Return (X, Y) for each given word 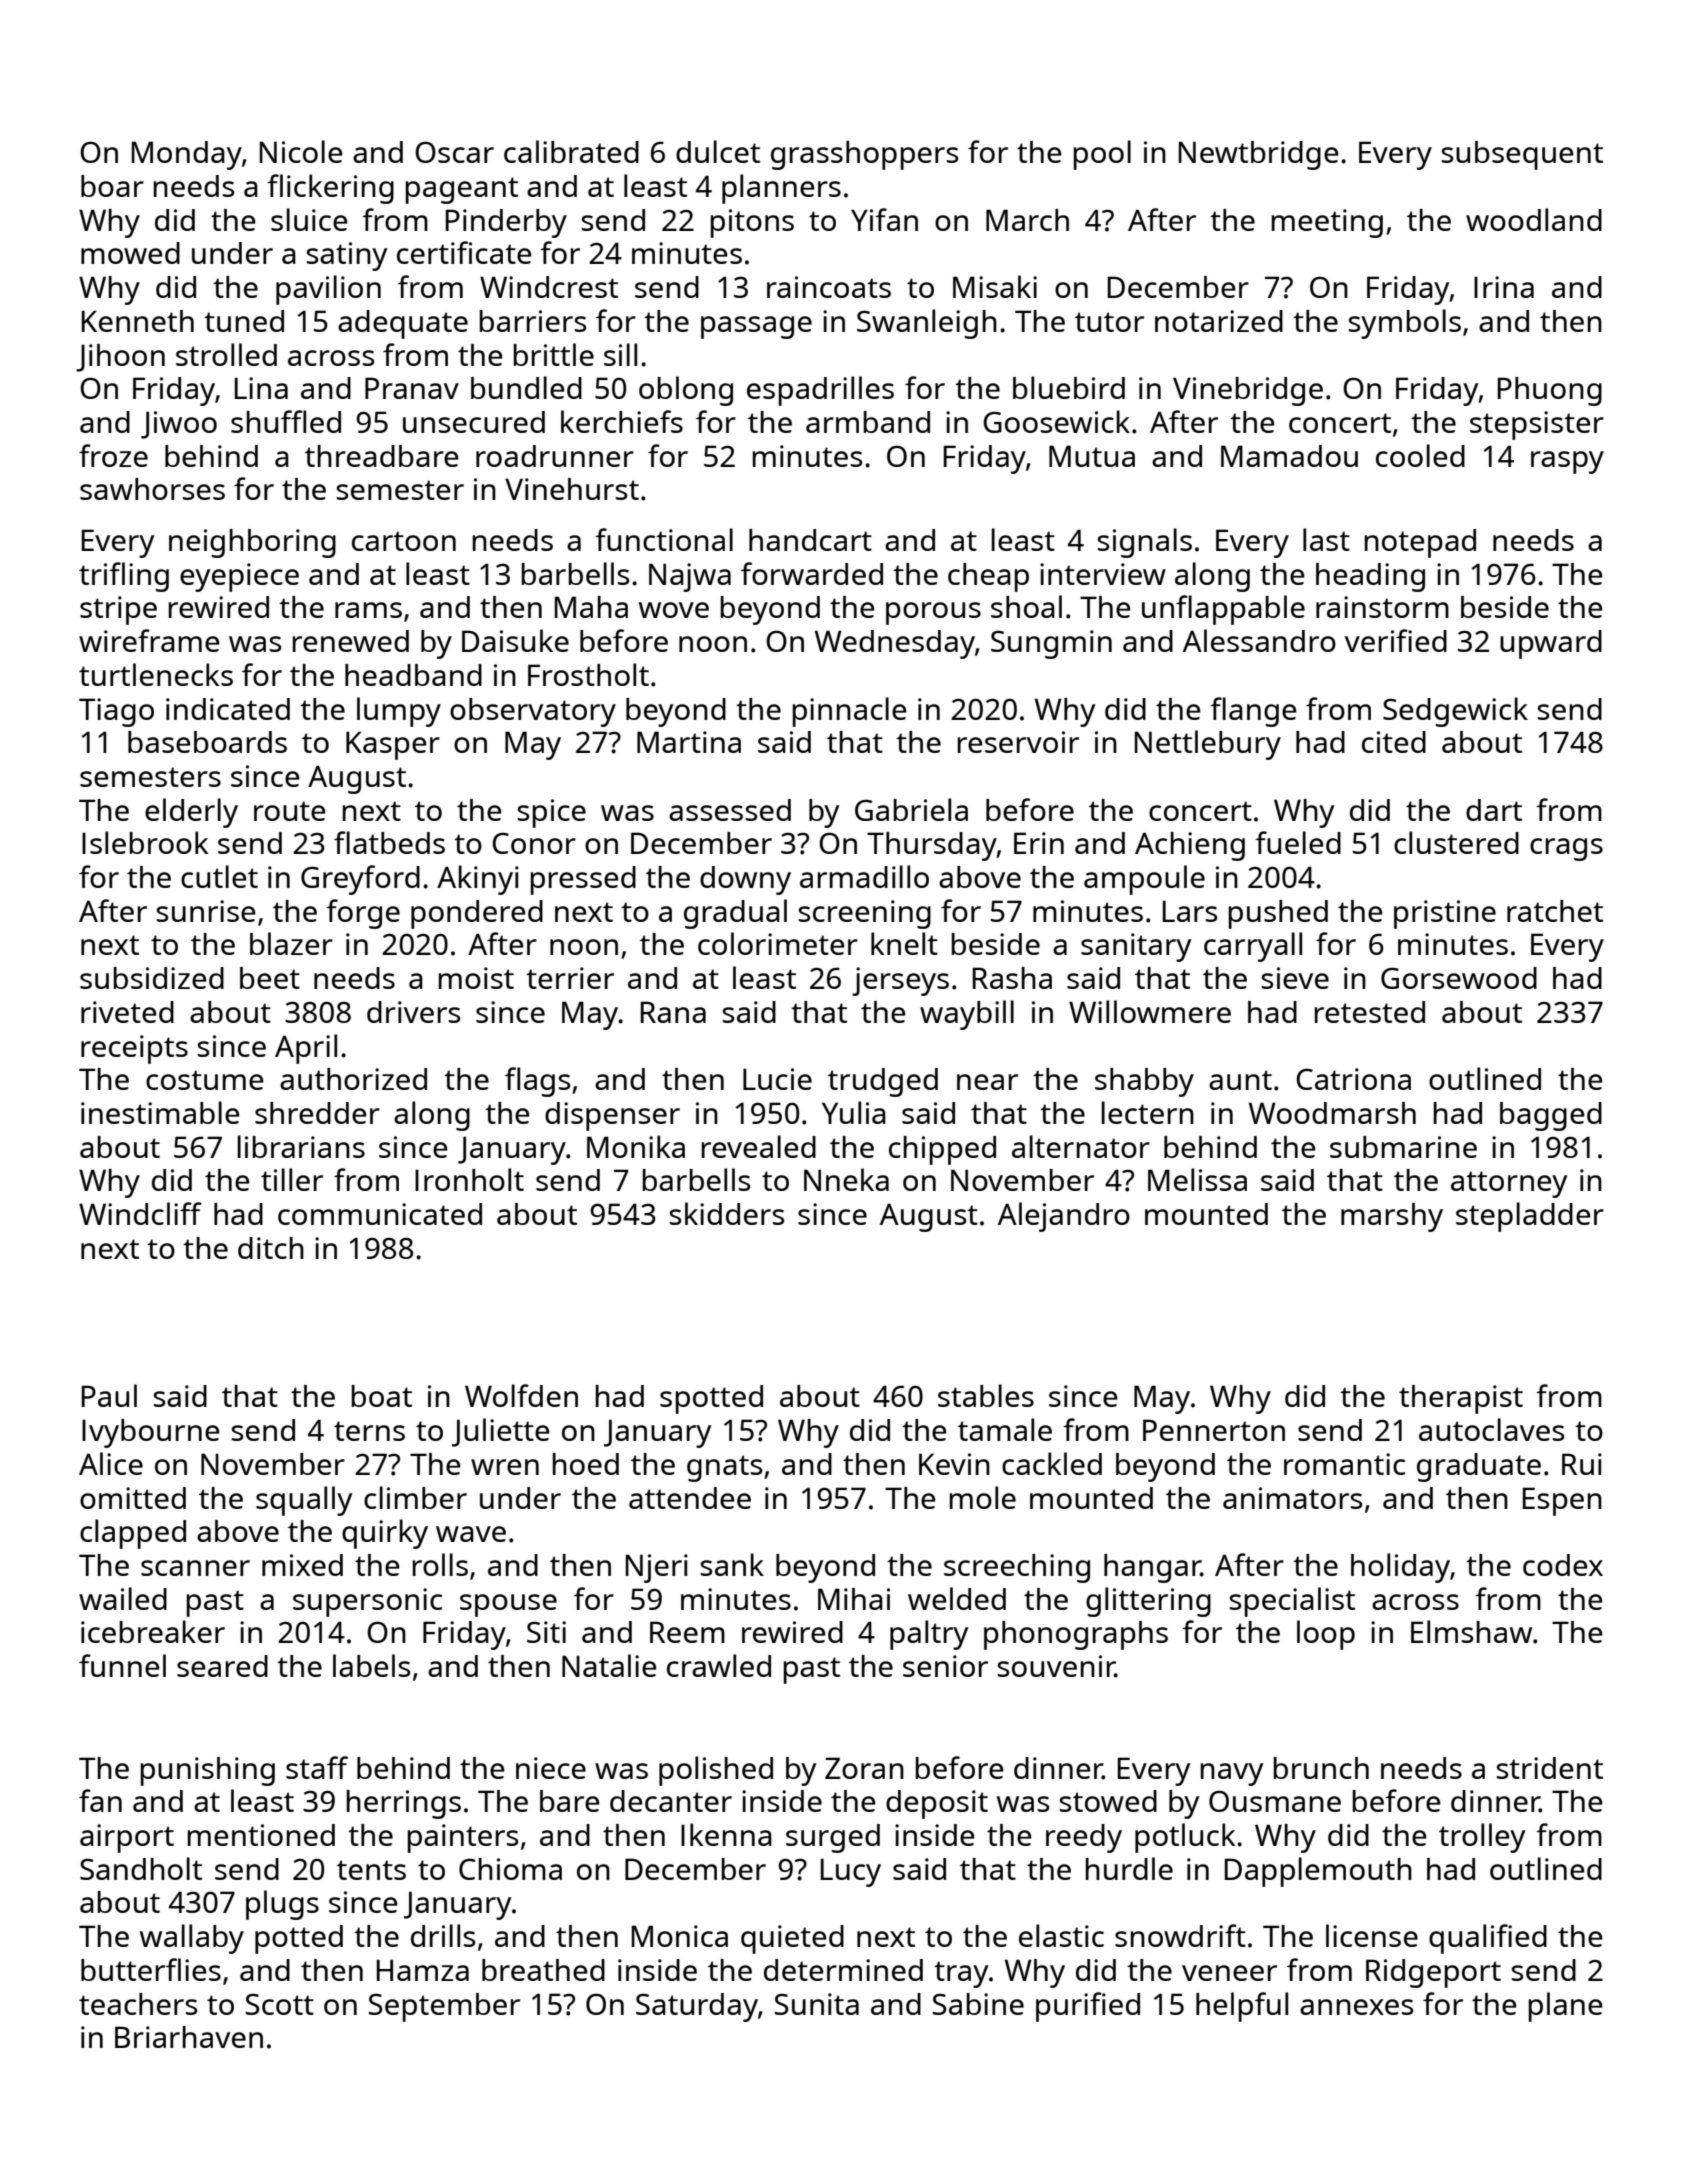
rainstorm (1382, 607)
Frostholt (588, 674)
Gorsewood (1459, 978)
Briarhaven (189, 2037)
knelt (904, 943)
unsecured (474, 422)
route (290, 811)
